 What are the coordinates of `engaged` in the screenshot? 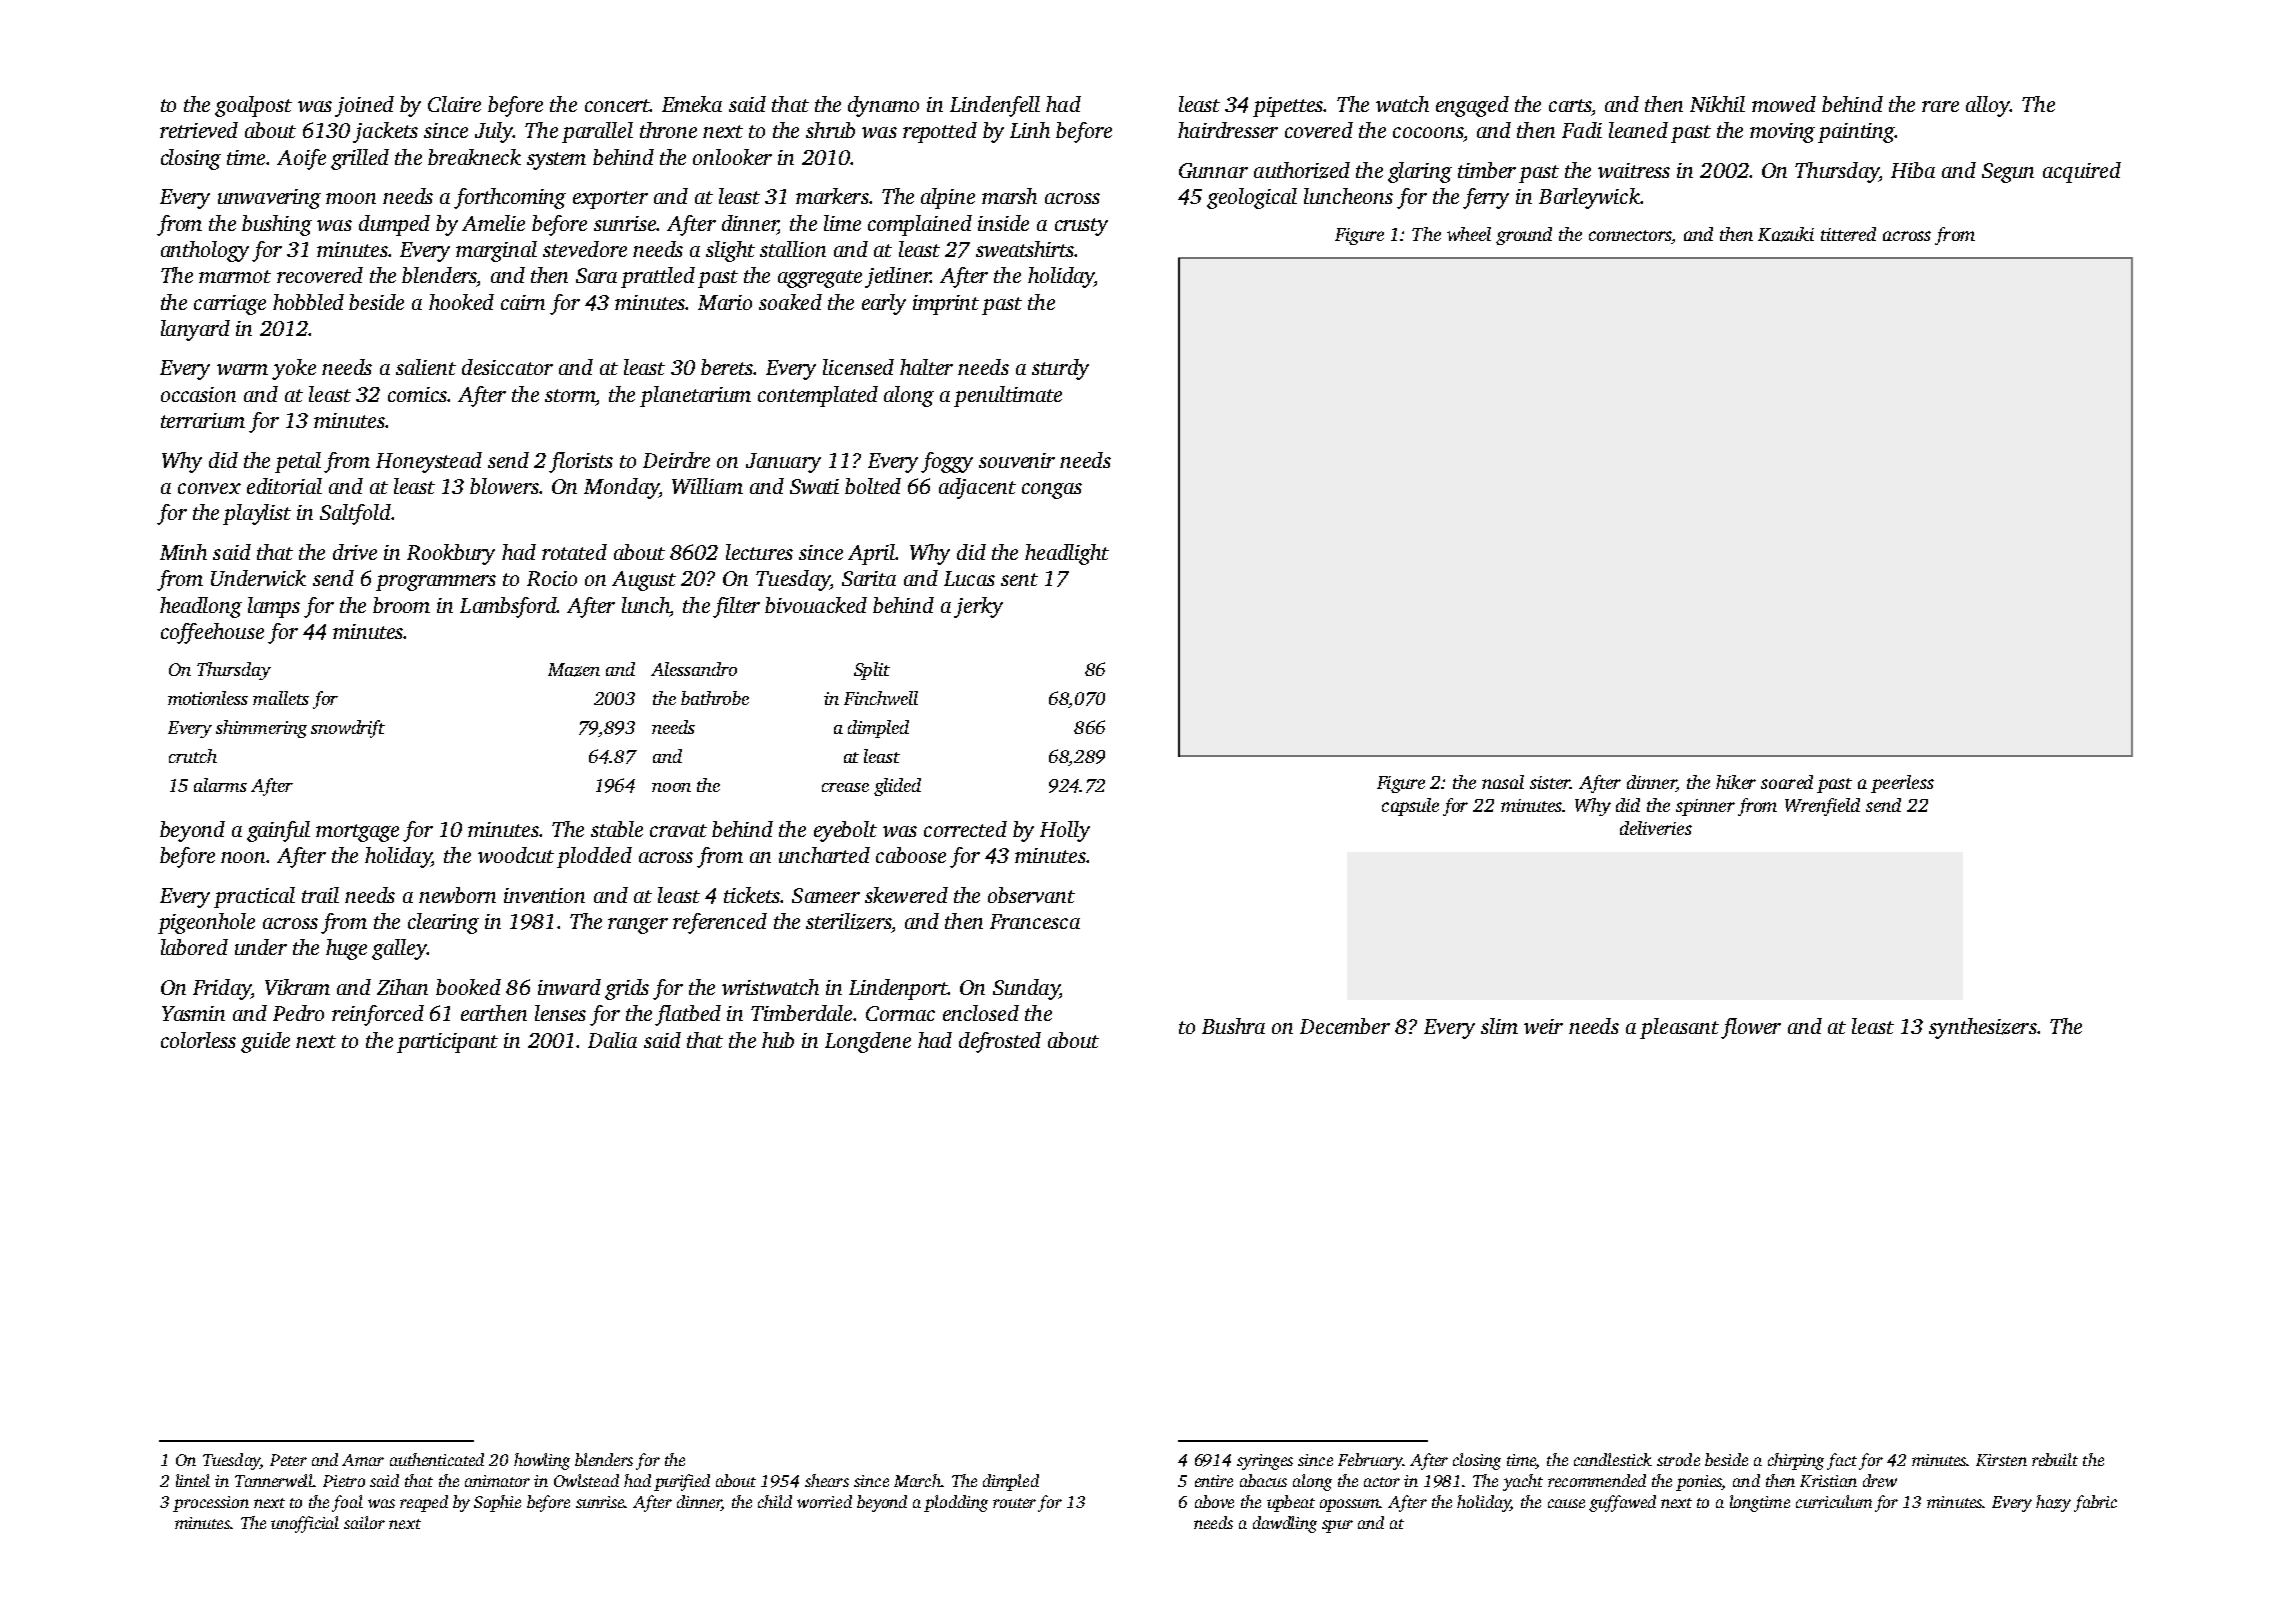 It's located at (1472, 106).
